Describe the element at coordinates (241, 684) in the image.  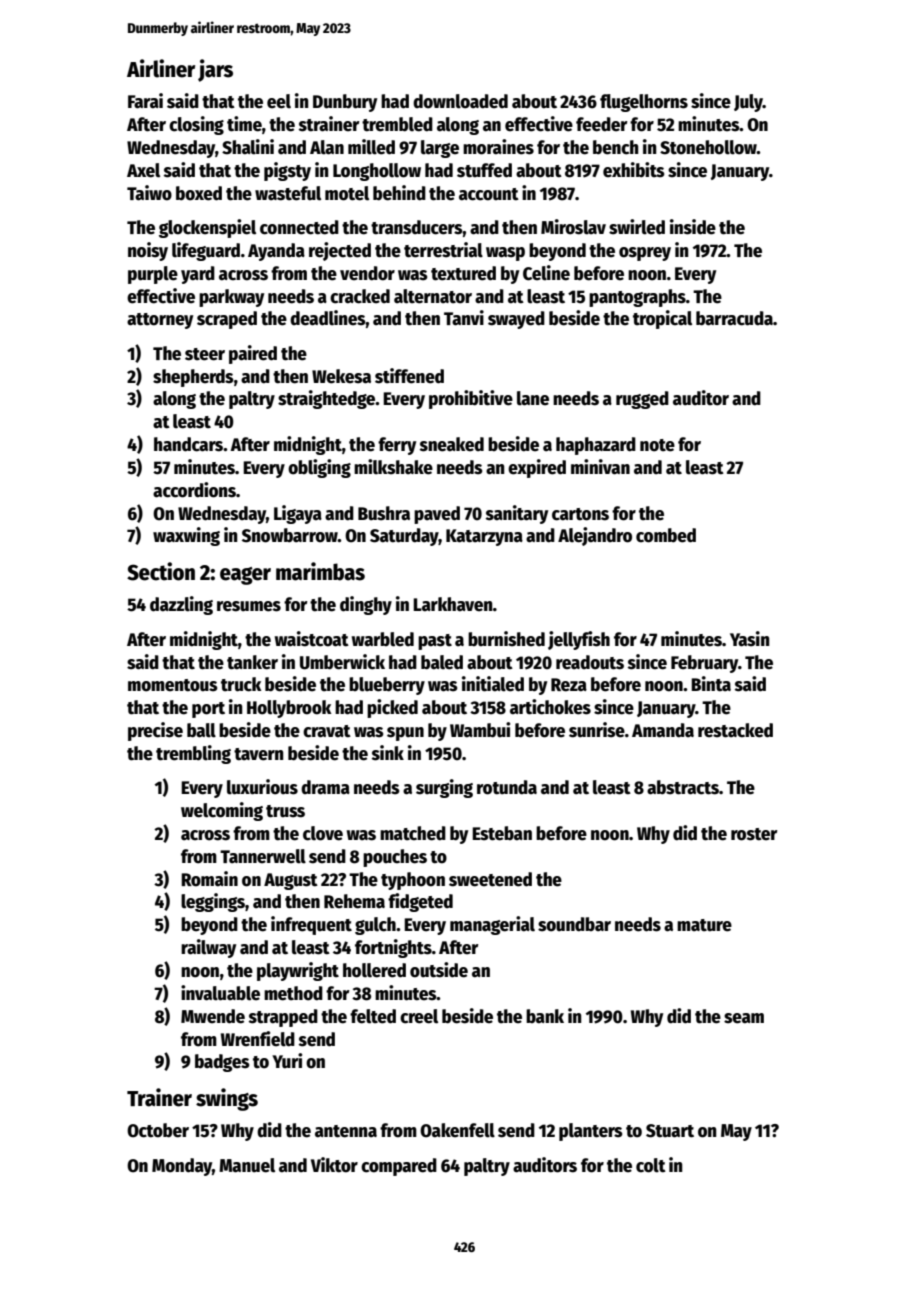
I see `truck` at that location.
